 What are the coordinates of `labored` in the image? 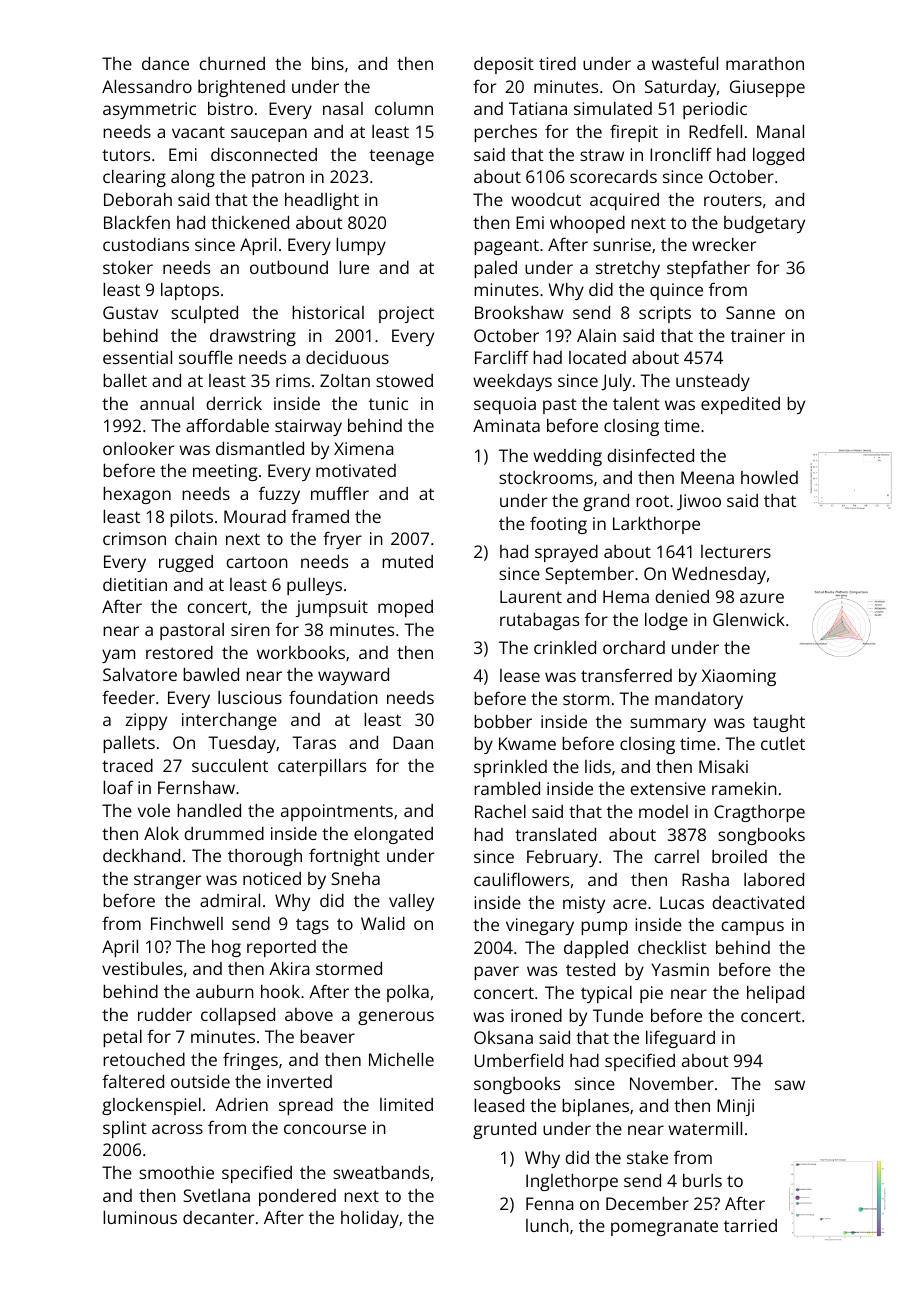 It's located at (774, 879).
